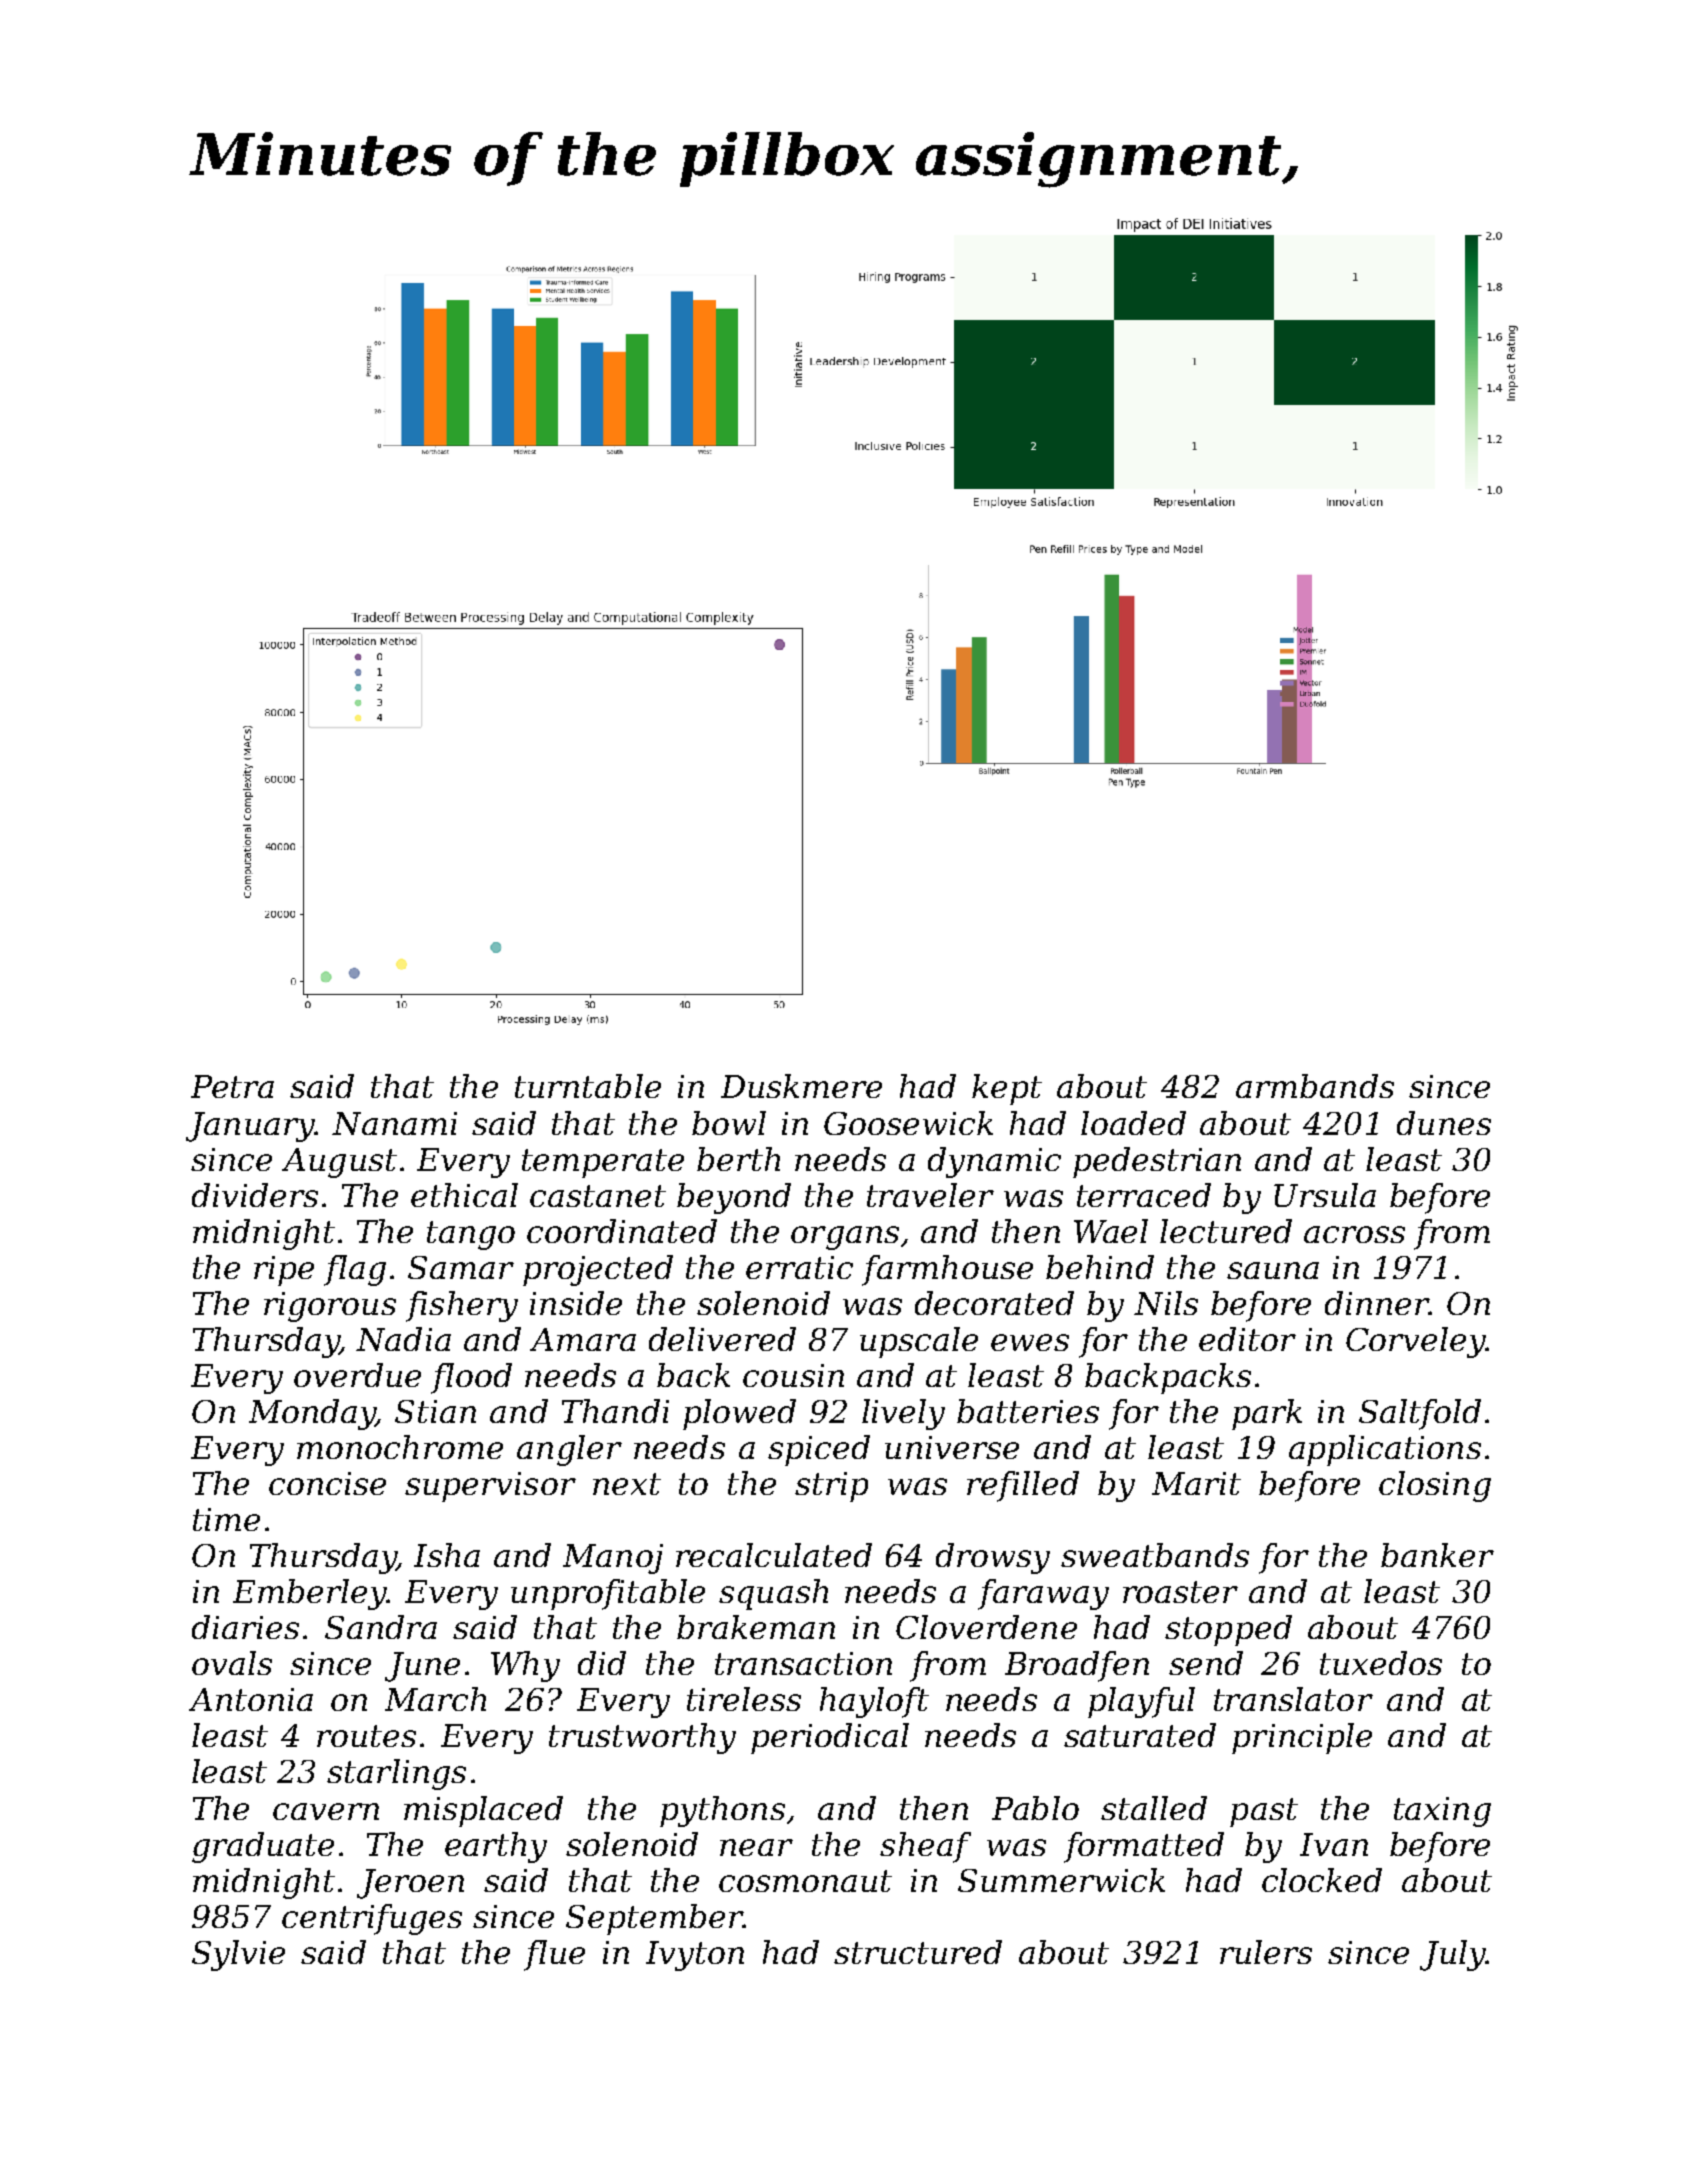 This page has height=2178, width=1683. What do you see at coordinates (918, 1952) in the page?
I see `structured` at bounding box center [918, 1952].
